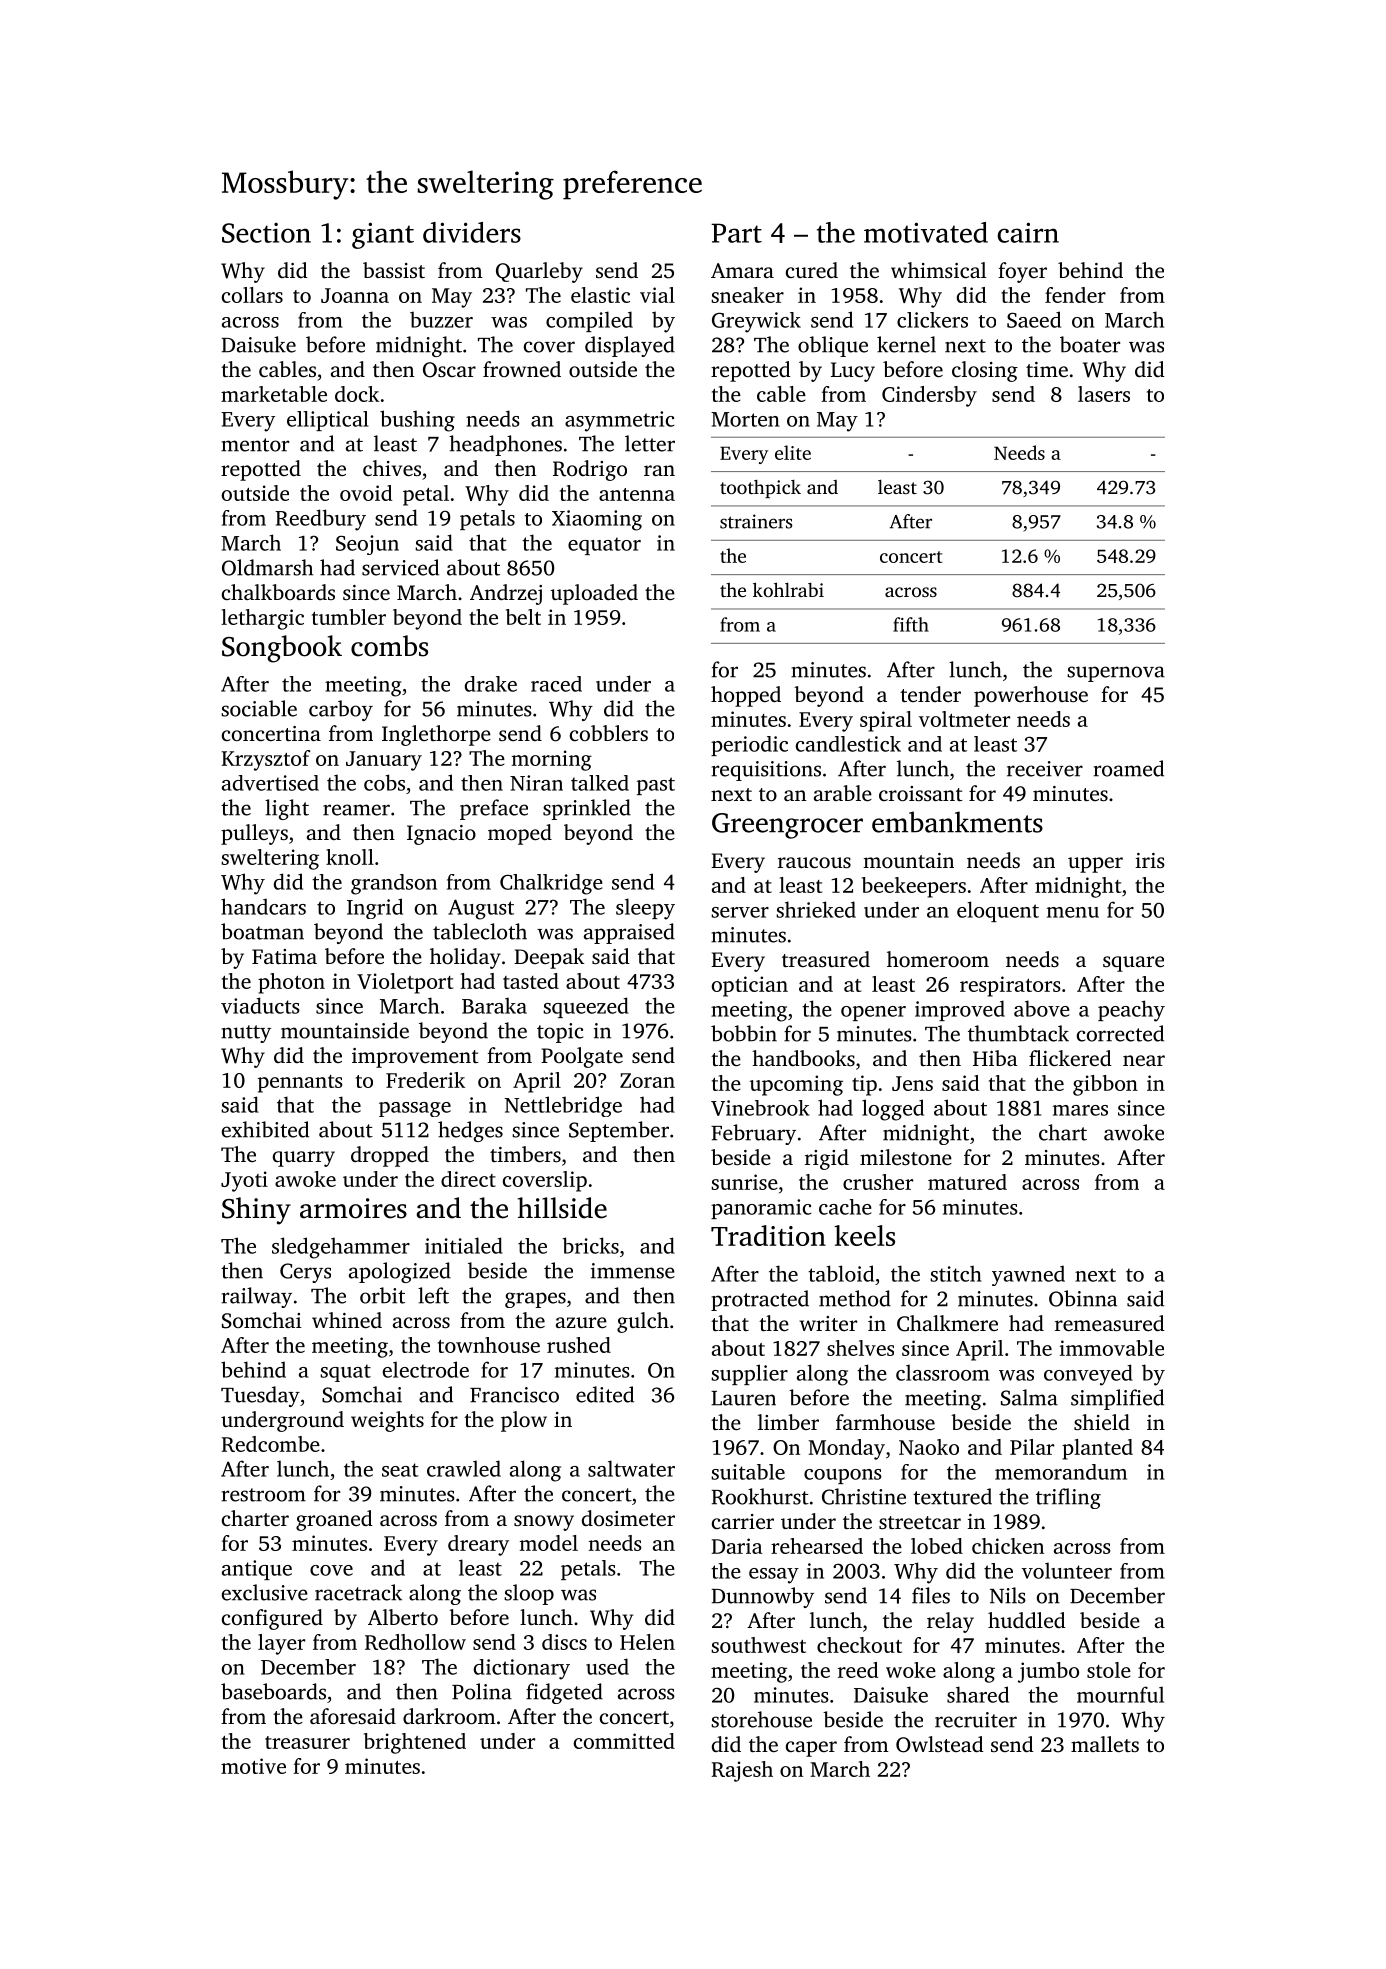 This screenshot has width=1386, height=1969. I want to click on elastic, so click(600, 295).
